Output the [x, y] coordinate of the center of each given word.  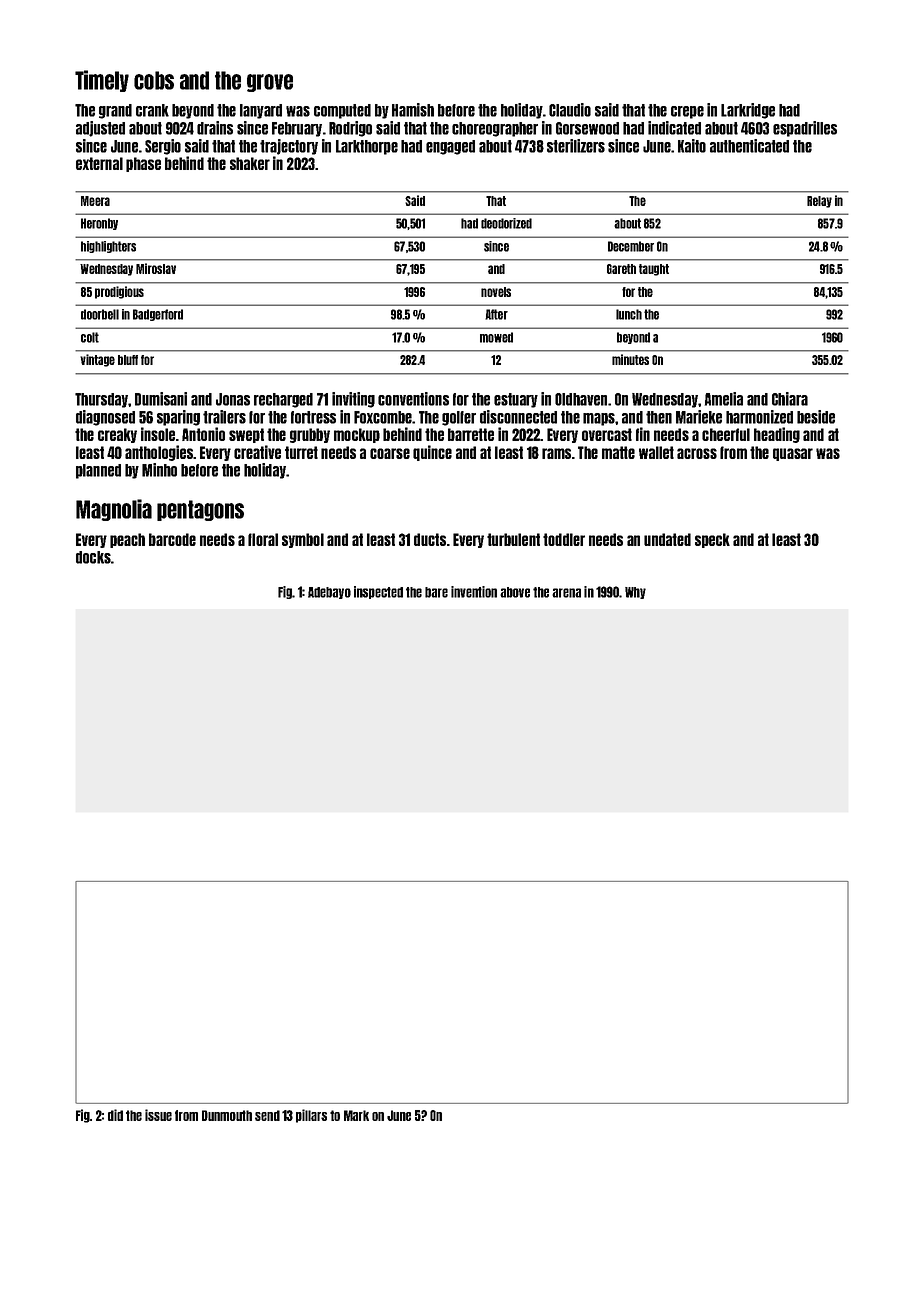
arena [566, 593]
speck [712, 540]
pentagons [200, 510]
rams [556, 453]
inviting [353, 400]
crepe [687, 112]
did [115, 1115]
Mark [356, 1115]
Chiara [790, 399]
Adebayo [329, 593]
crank [152, 110]
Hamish [413, 110]
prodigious [119, 292]
